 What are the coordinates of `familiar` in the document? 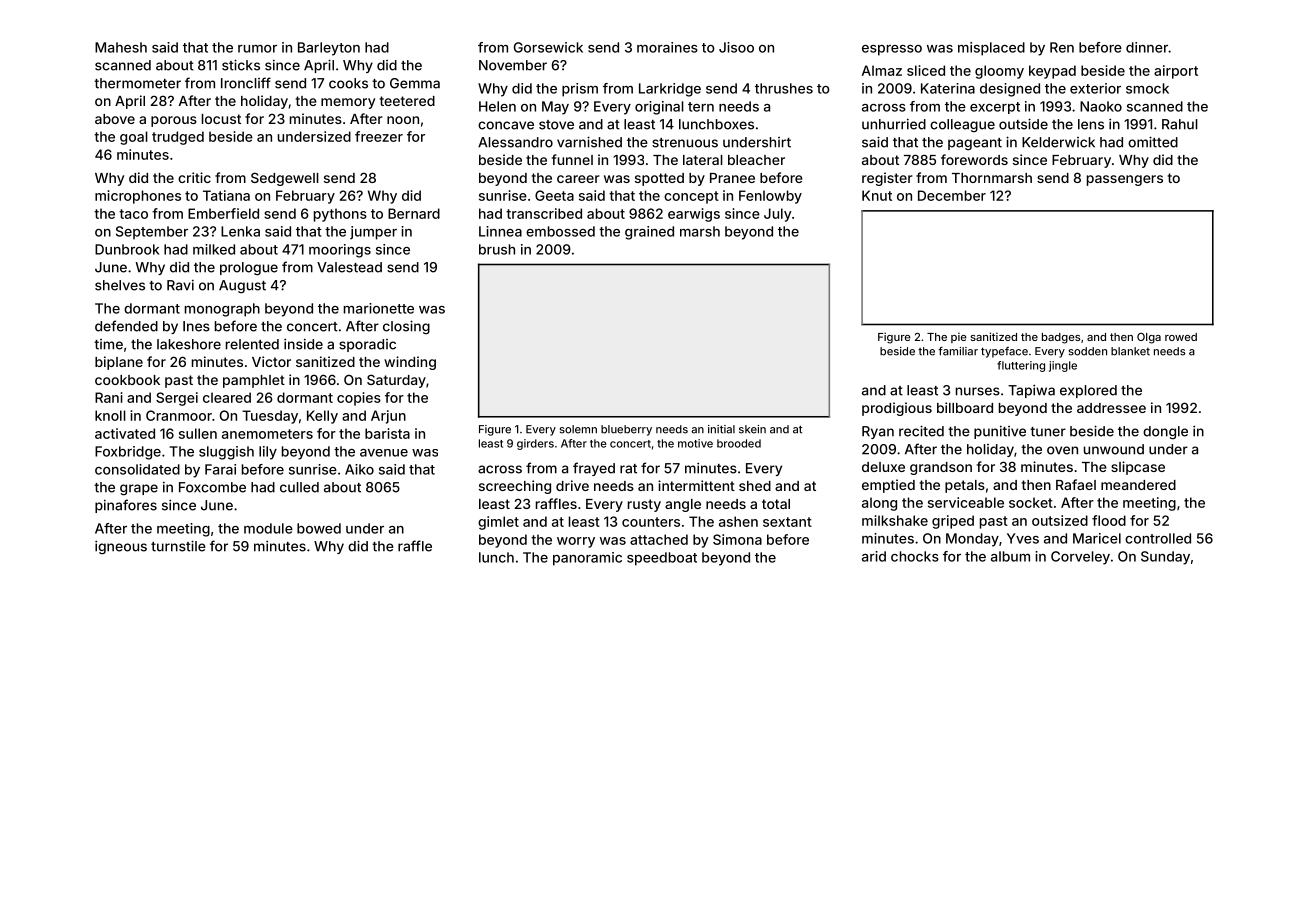 It's located at (958, 351).
